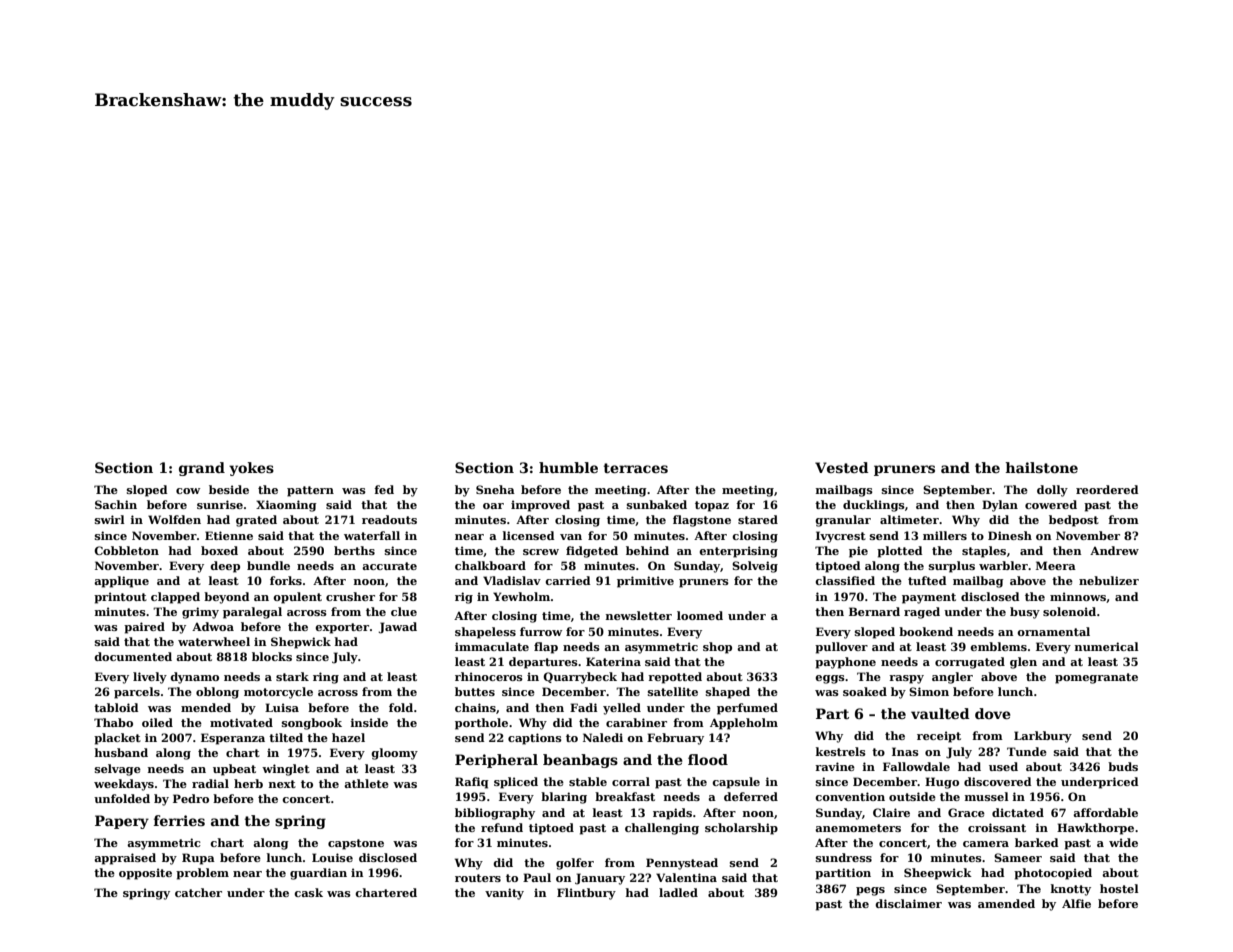  What do you see at coordinates (926, 631) in the screenshot?
I see `bookend` at bounding box center [926, 631].
